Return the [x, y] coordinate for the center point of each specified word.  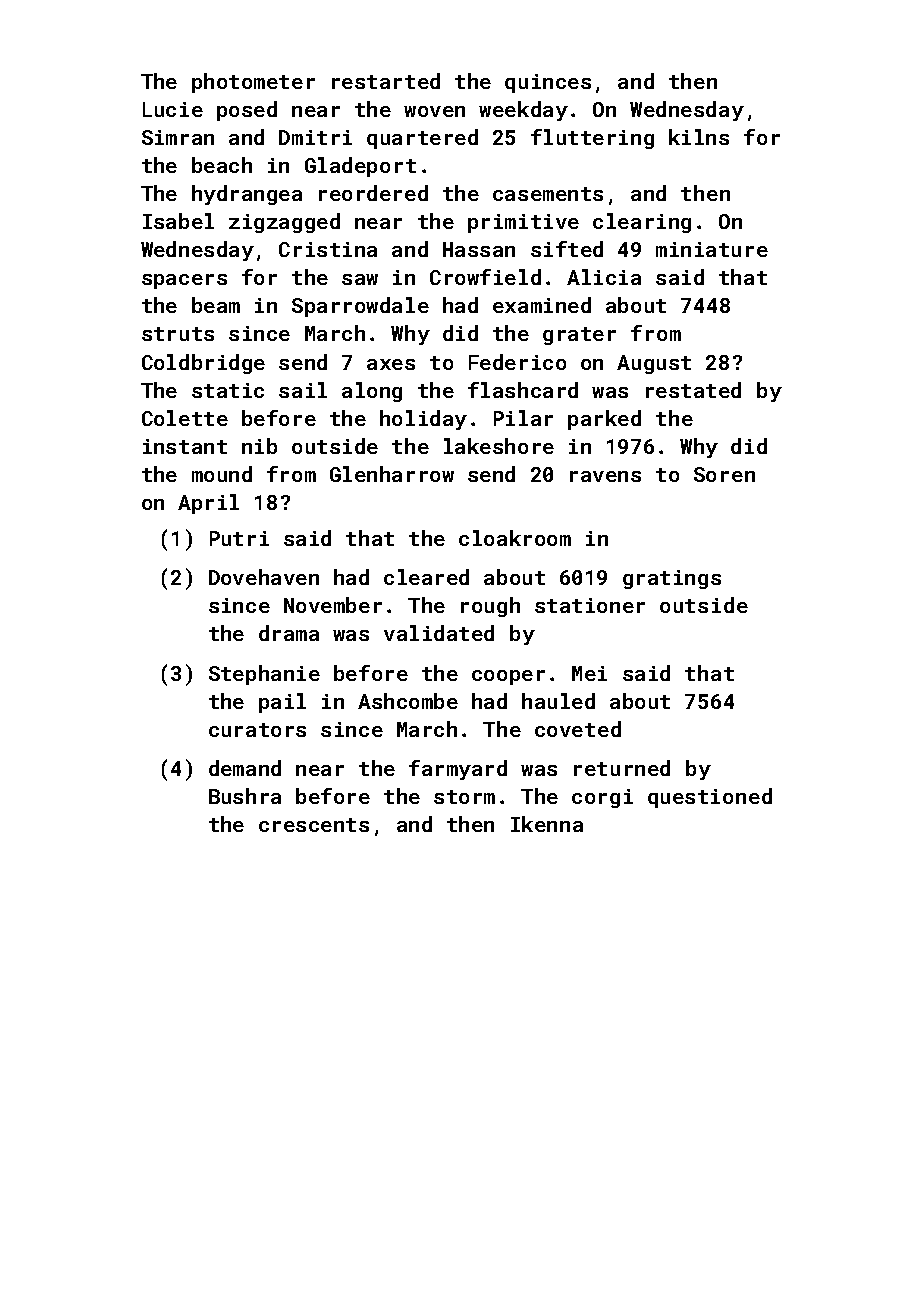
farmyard [458, 770]
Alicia [604, 277]
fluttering [592, 139]
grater [579, 336]
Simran [178, 137]
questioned [710, 798]
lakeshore [499, 446]
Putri [239, 538]
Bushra [245, 796]
